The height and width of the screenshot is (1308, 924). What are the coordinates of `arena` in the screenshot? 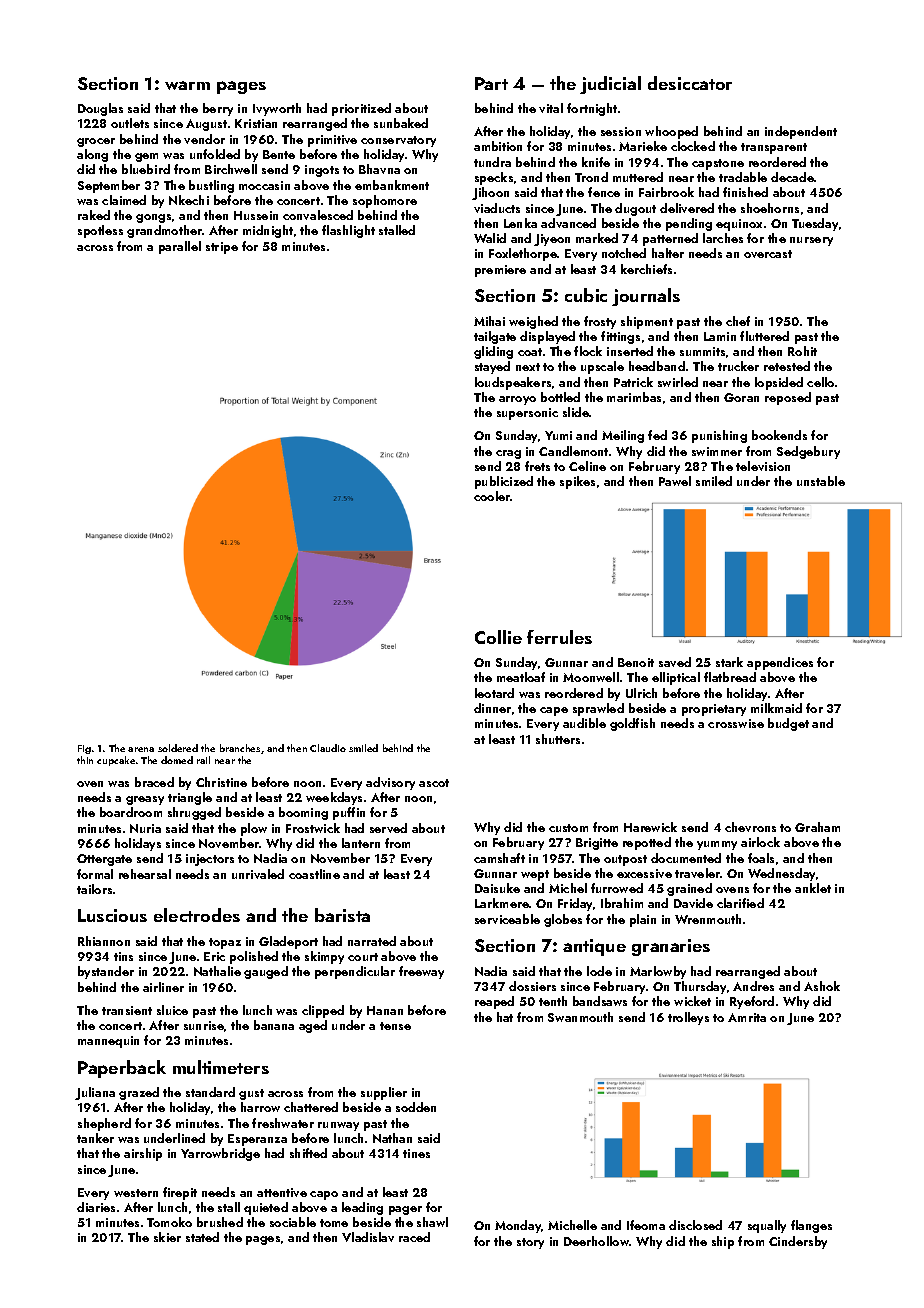 It's located at (141, 749).
